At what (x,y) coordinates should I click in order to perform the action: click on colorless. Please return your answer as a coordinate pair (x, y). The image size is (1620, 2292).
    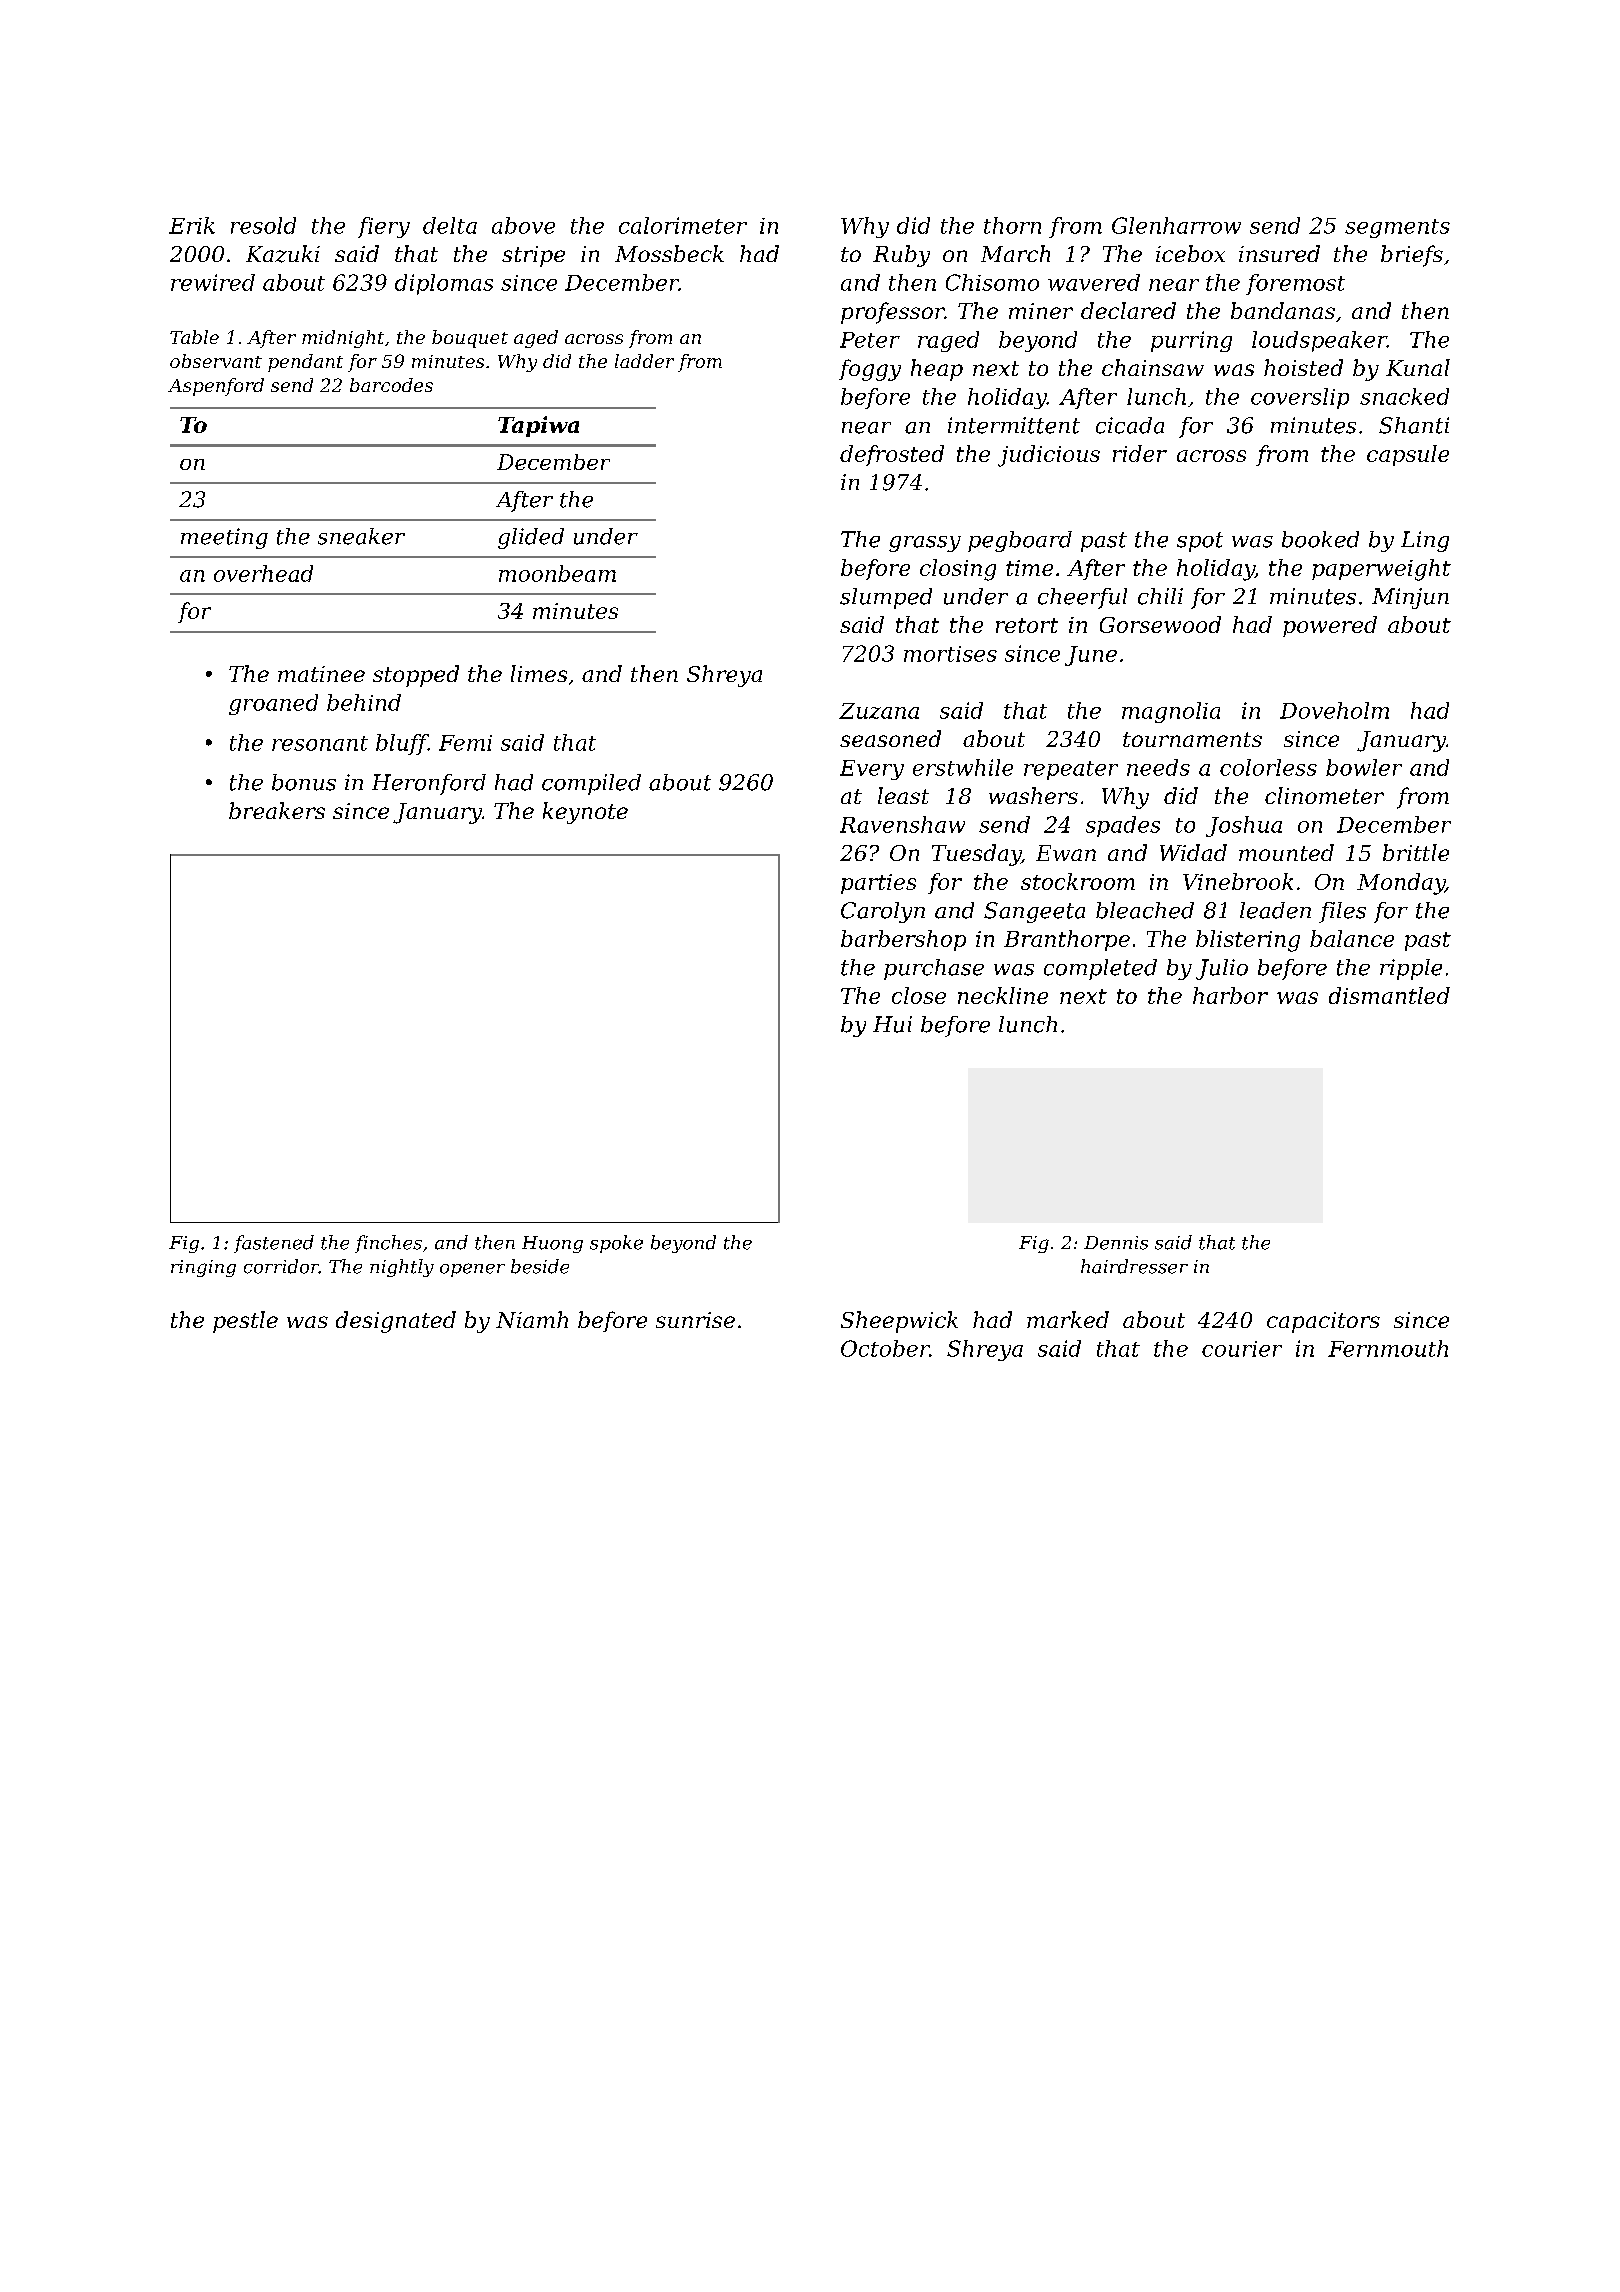
    Looking at the image, I should click on (1268, 767).
